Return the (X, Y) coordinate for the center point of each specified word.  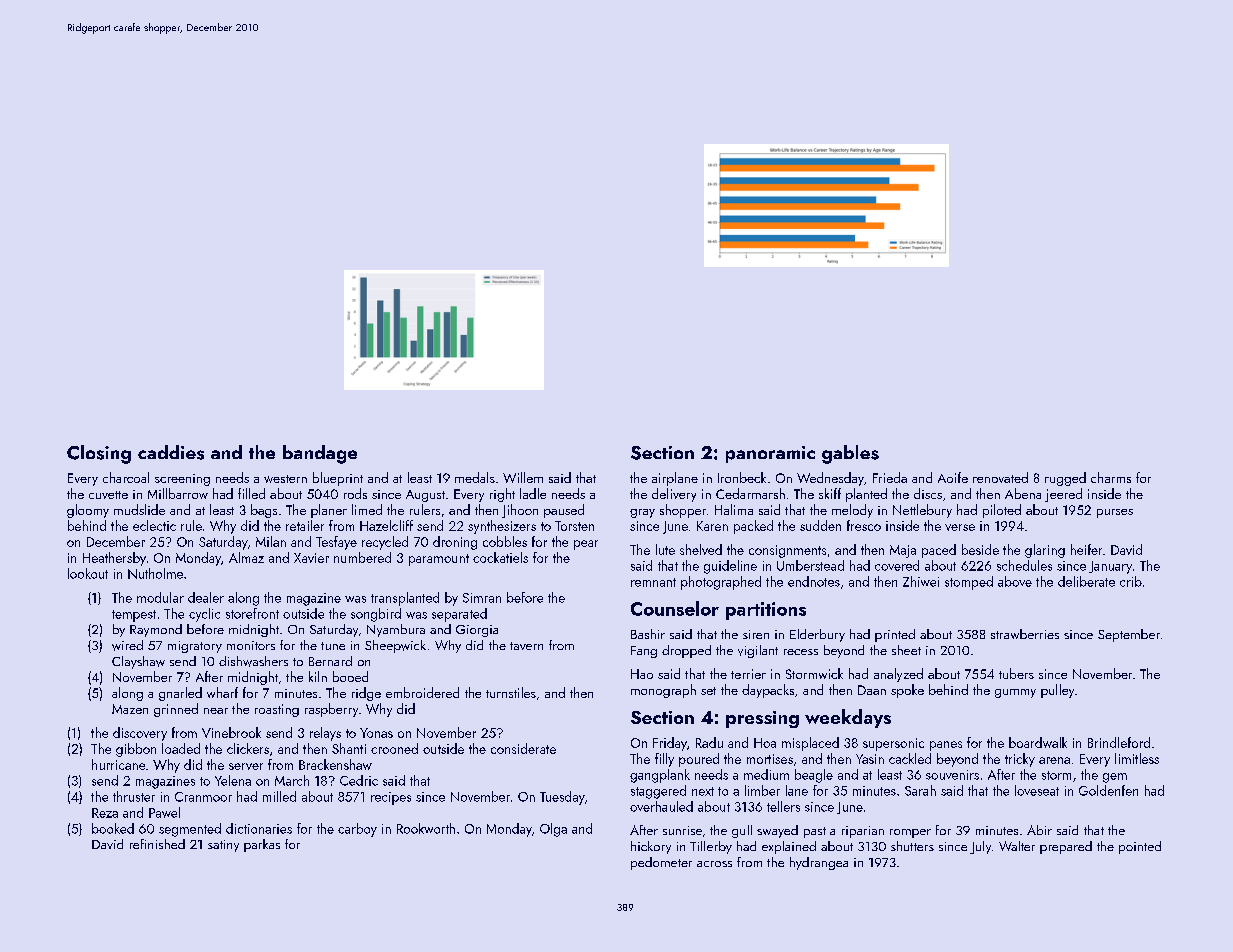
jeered (1063, 495)
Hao (642, 674)
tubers (1016, 673)
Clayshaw (138, 662)
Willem (523, 477)
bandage (320, 454)
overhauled (661, 806)
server (246, 766)
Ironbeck (742, 477)
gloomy (88, 511)
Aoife (953, 477)
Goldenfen (1108, 790)
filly (664, 760)
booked (113, 828)
